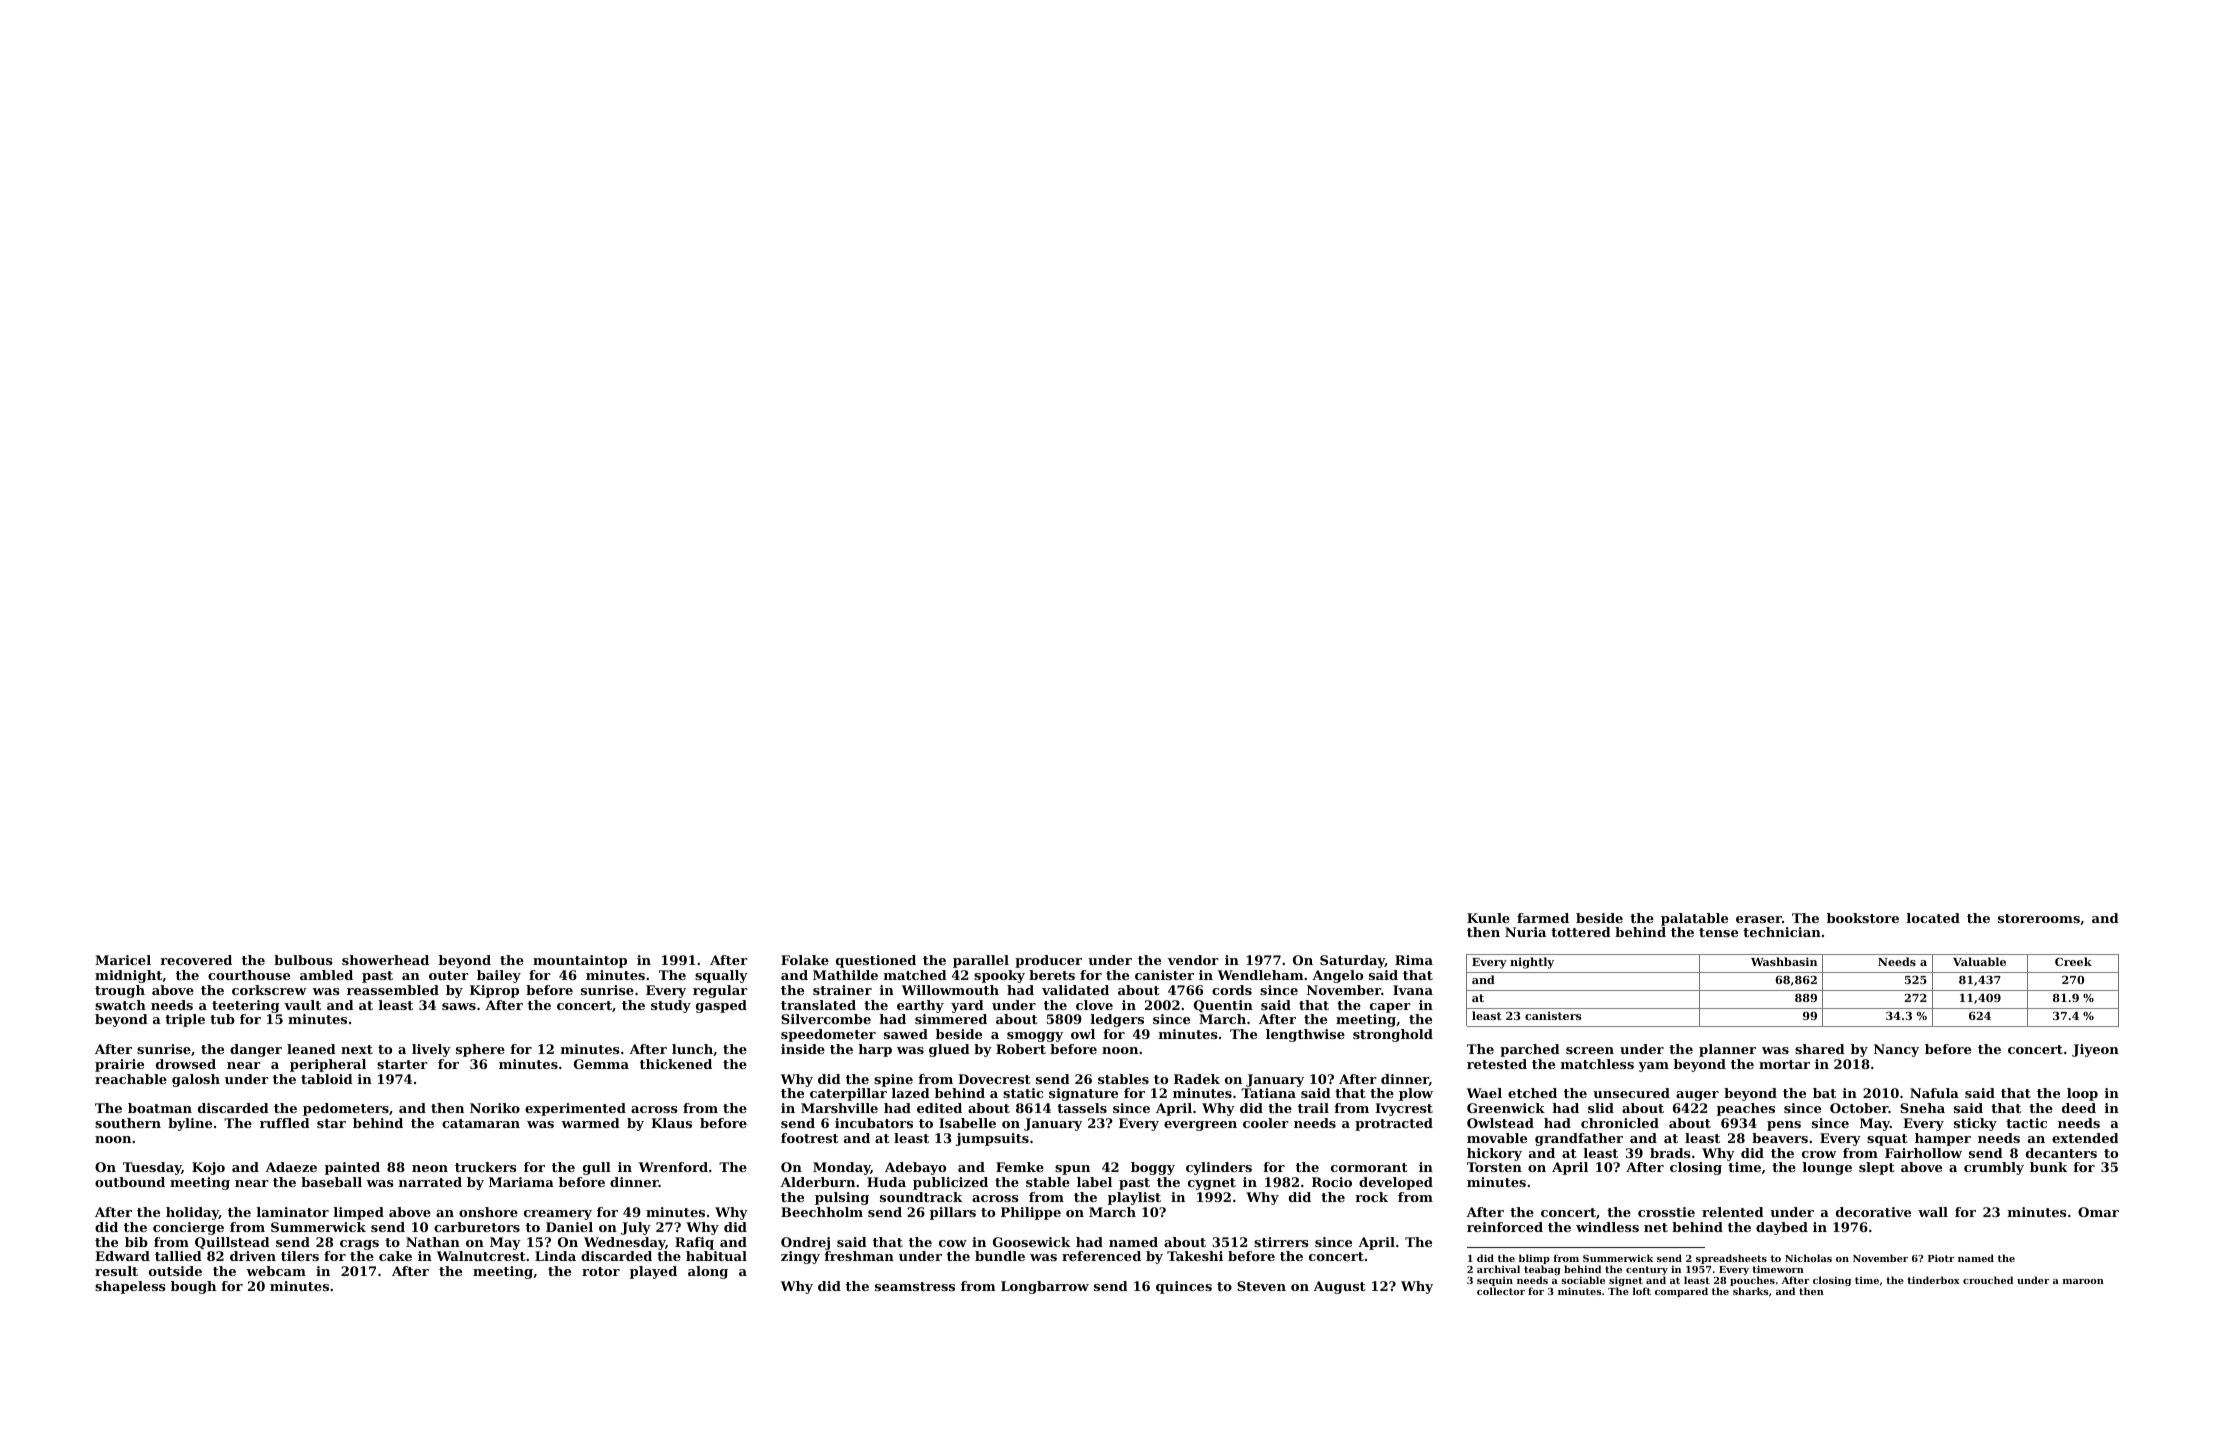  What do you see at coordinates (393, 990) in the page?
I see `reassembled` at bounding box center [393, 990].
